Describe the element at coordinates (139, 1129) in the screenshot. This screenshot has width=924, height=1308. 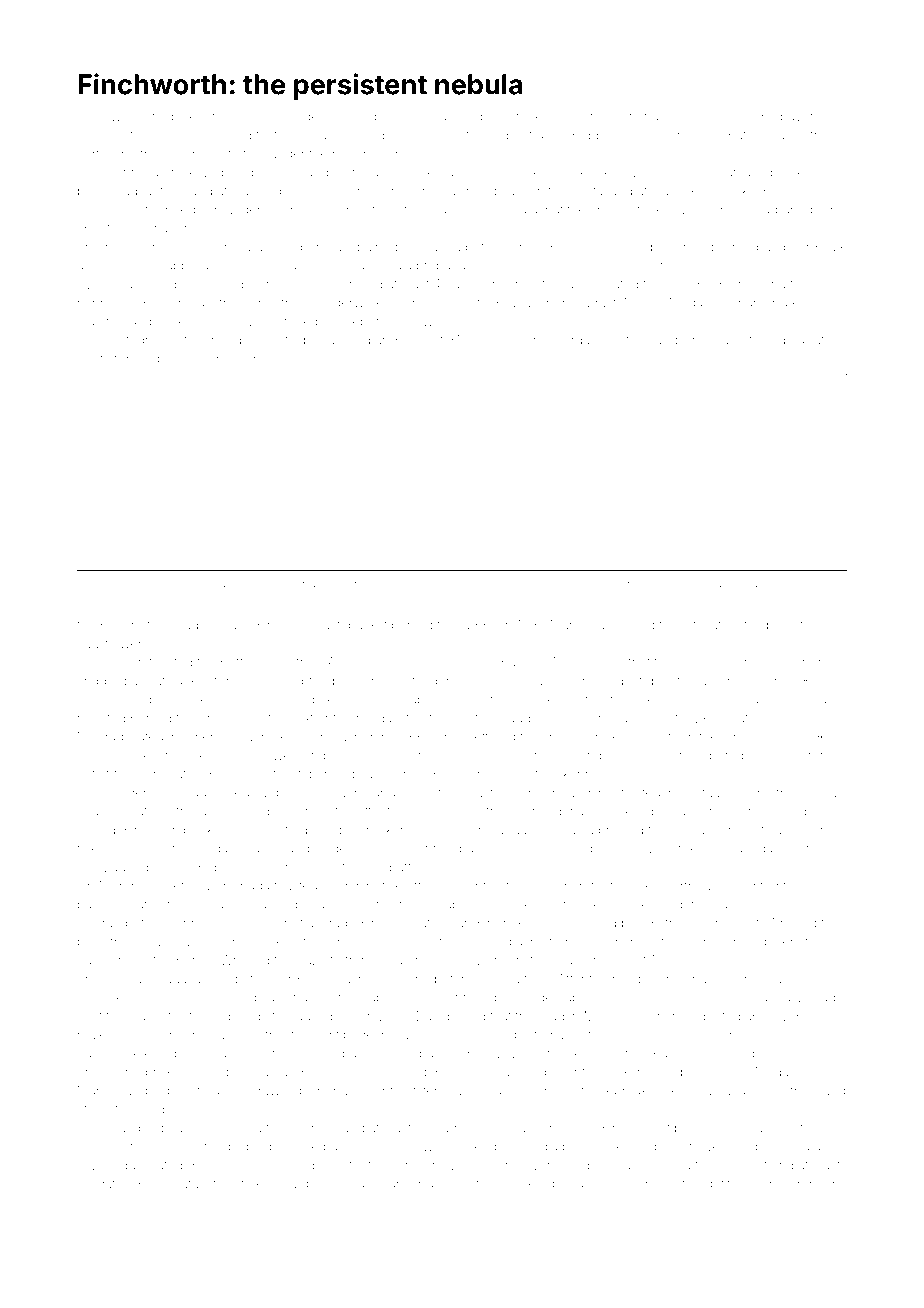
I see `jumbled` at that location.
